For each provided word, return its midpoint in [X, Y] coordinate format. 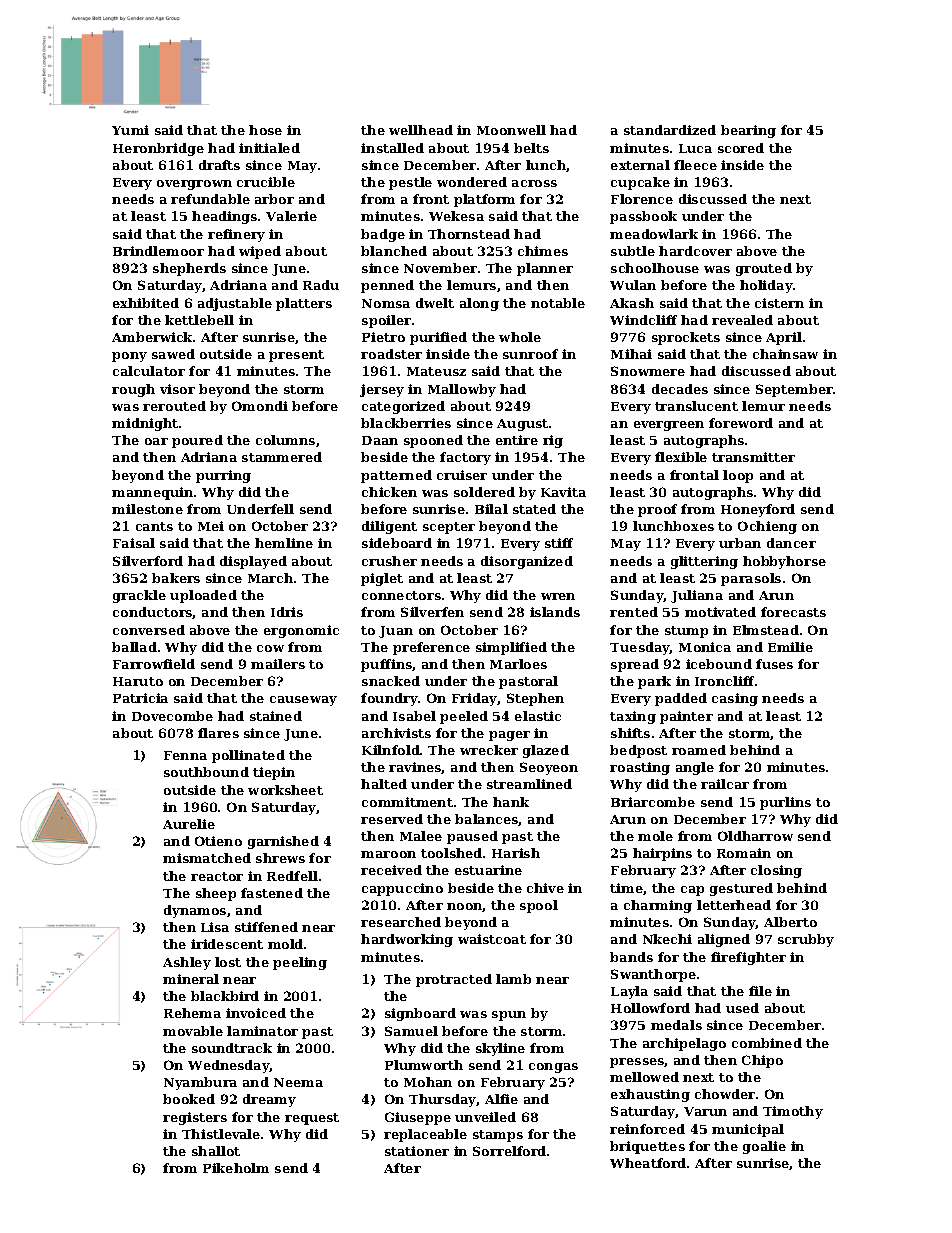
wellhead [421, 130]
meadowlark [654, 234]
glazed [546, 751]
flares [218, 733]
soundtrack [232, 1048]
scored [741, 148]
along [479, 304]
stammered [282, 457]
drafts [219, 165]
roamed [699, 750]
